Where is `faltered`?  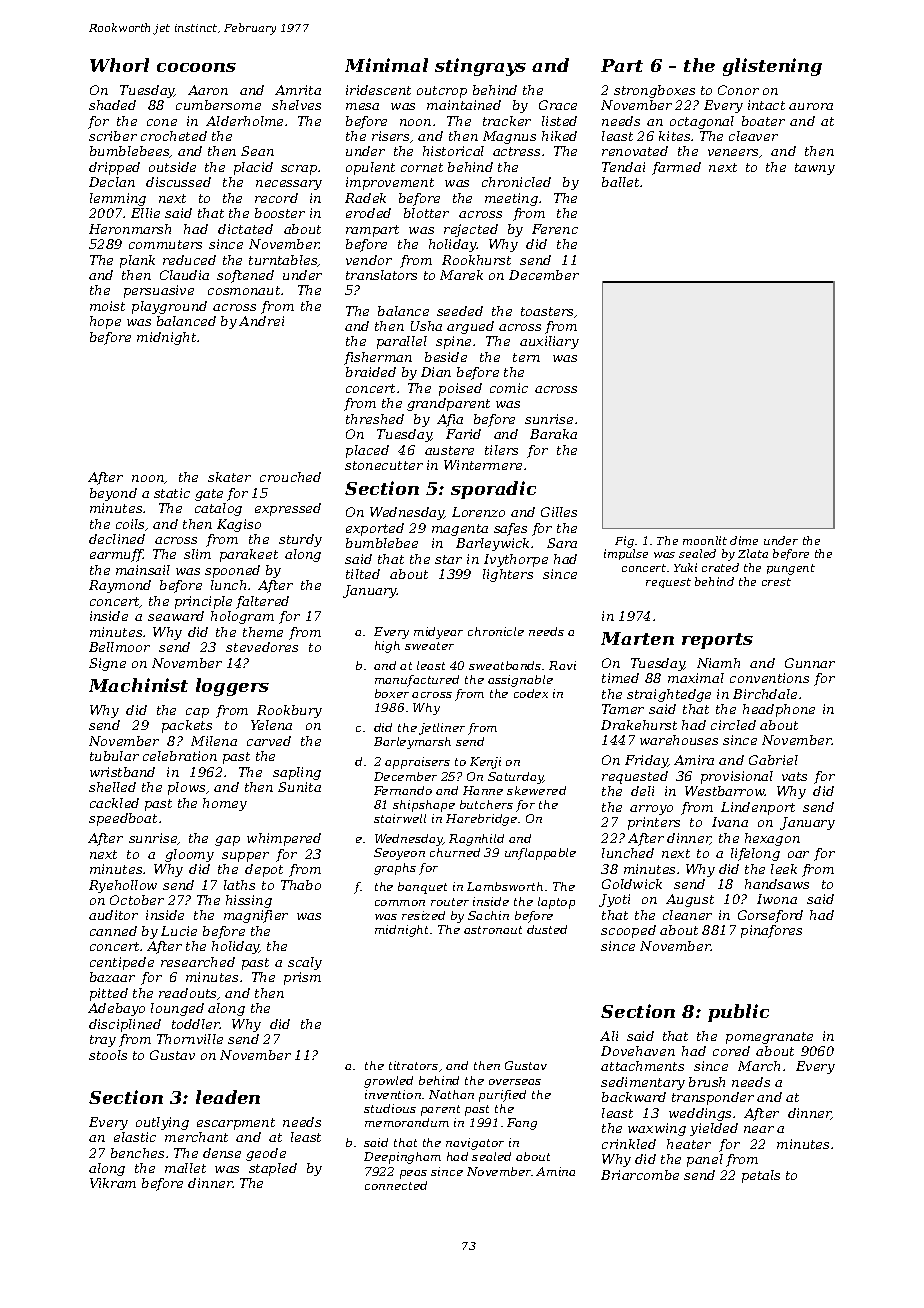
faltered is located at coordinates (262, 602).
